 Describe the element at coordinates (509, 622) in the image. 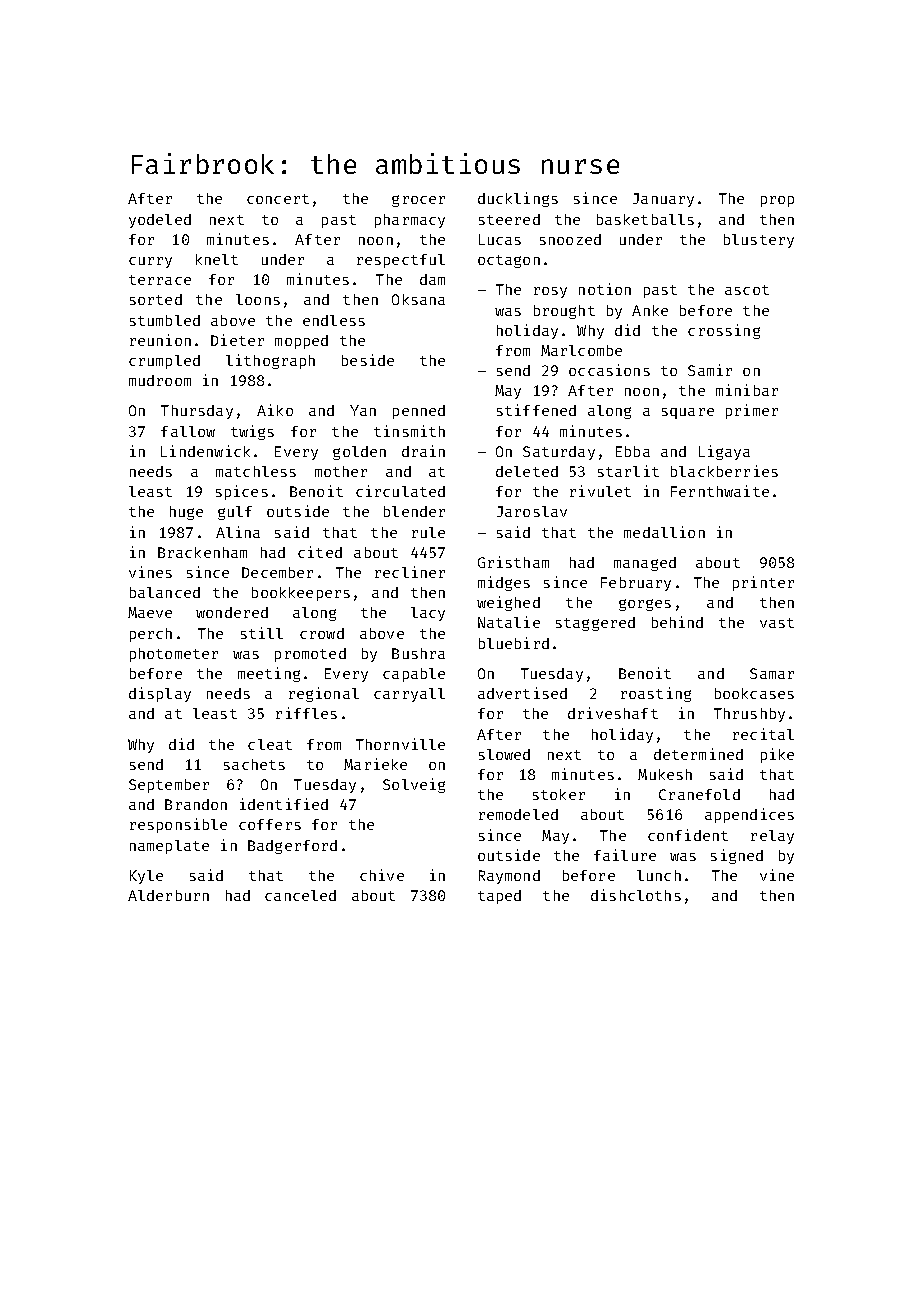

I see `Natalie` at that location.
